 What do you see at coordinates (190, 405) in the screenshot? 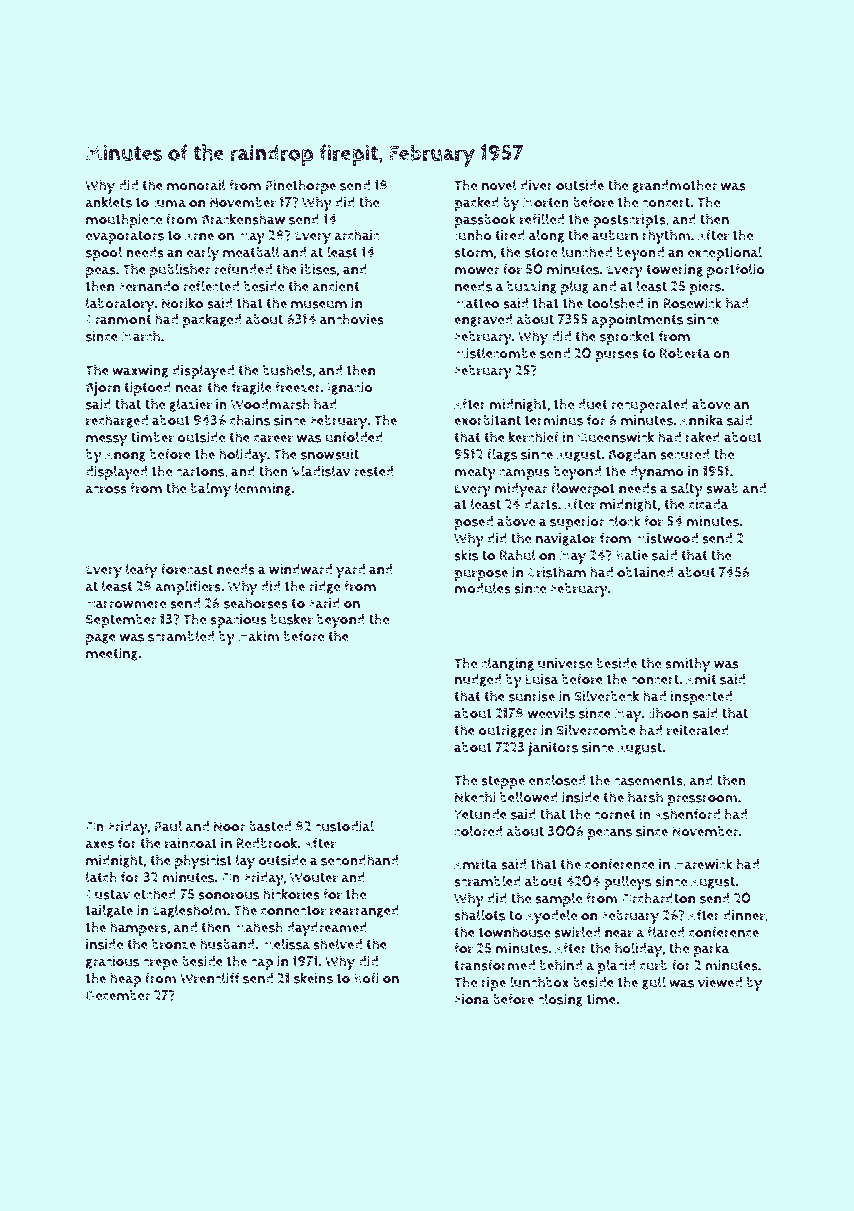
I see `glazier` at bounding box center [190, 405].
